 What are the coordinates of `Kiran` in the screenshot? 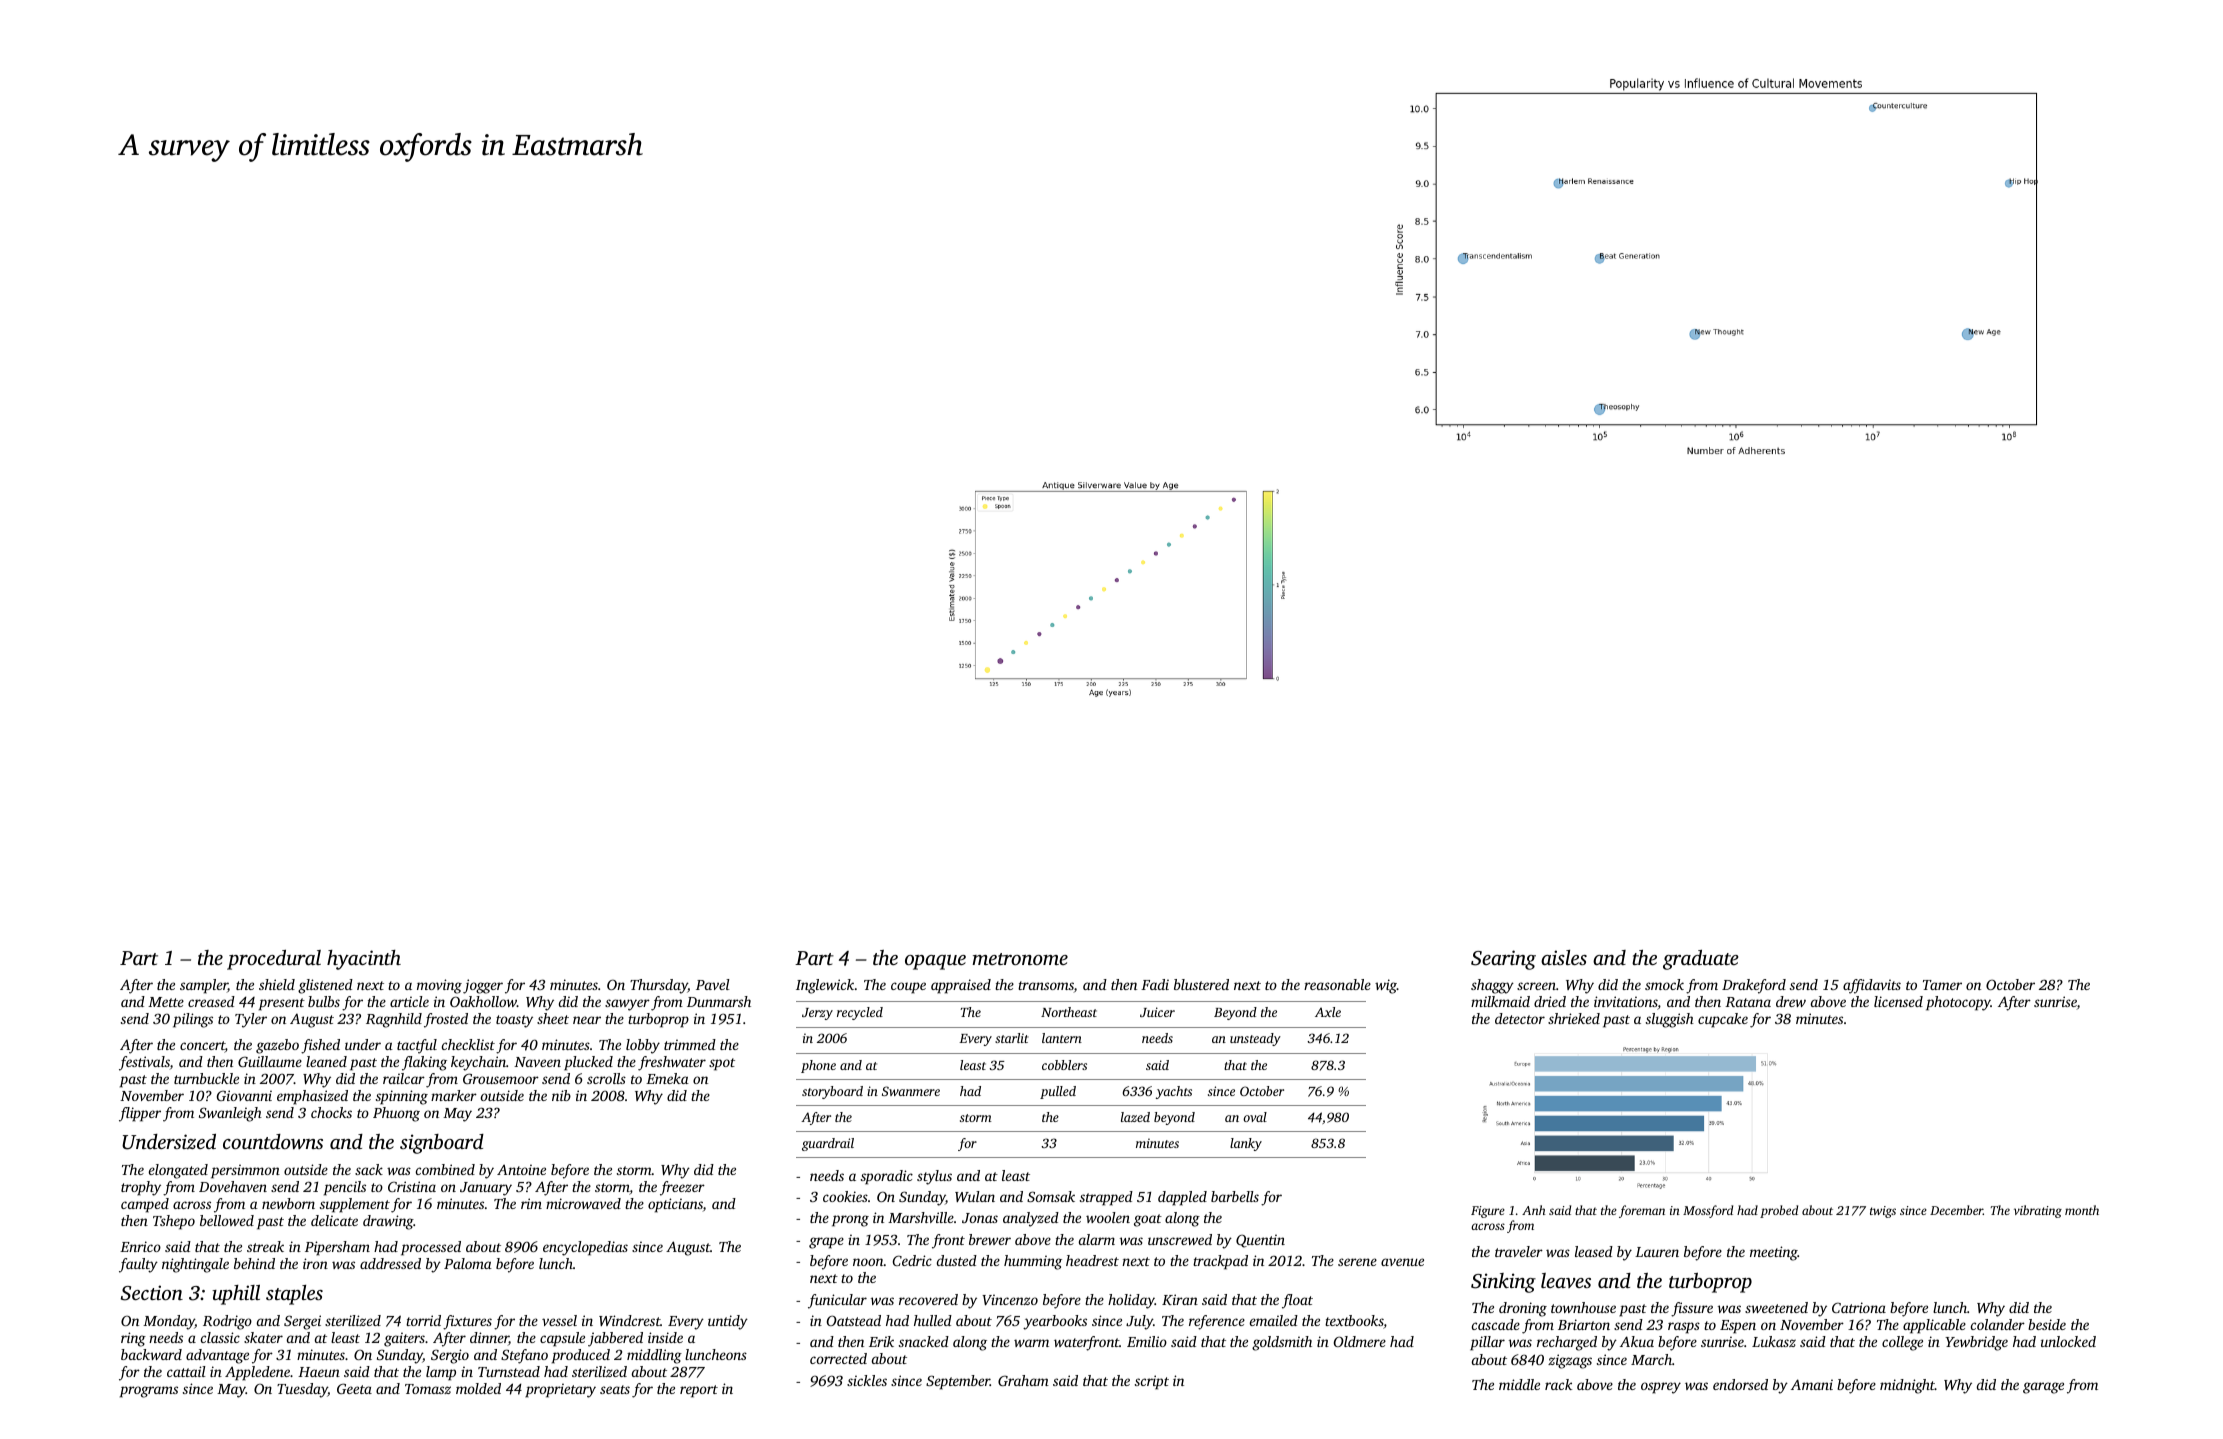 It's located at (1180, 1299).
